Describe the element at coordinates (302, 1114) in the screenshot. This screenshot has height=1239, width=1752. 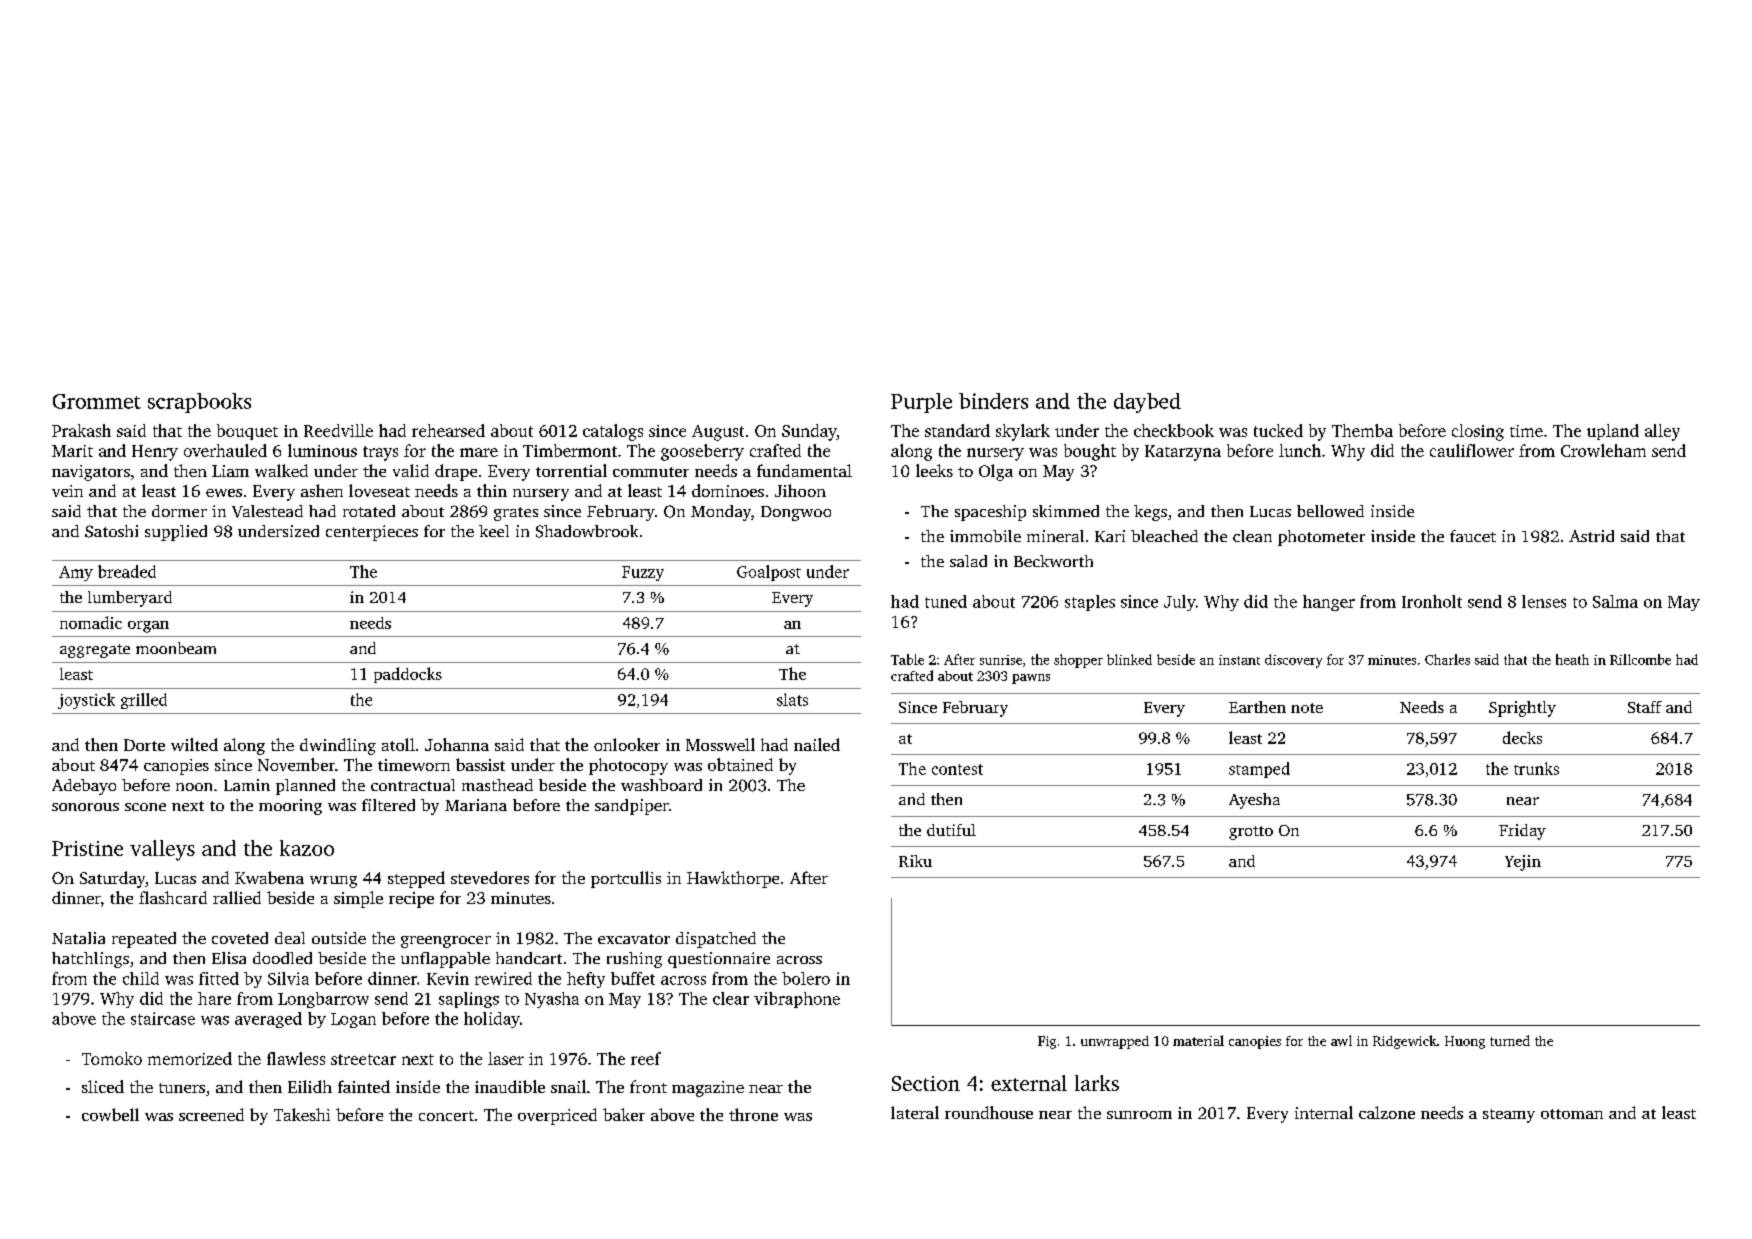
I see `Takeshi` at that location.
